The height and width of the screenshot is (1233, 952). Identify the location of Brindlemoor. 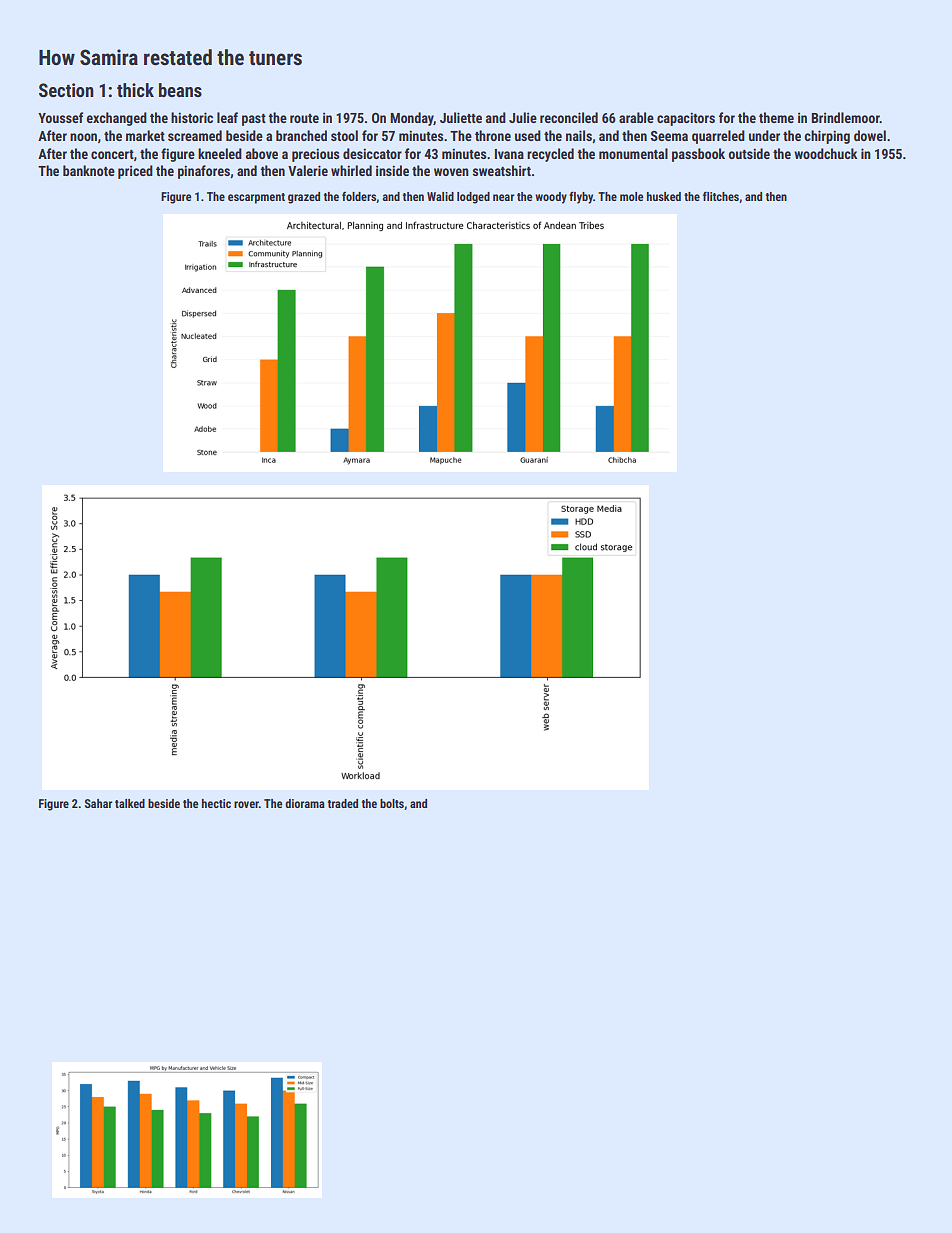
(845, 117).
